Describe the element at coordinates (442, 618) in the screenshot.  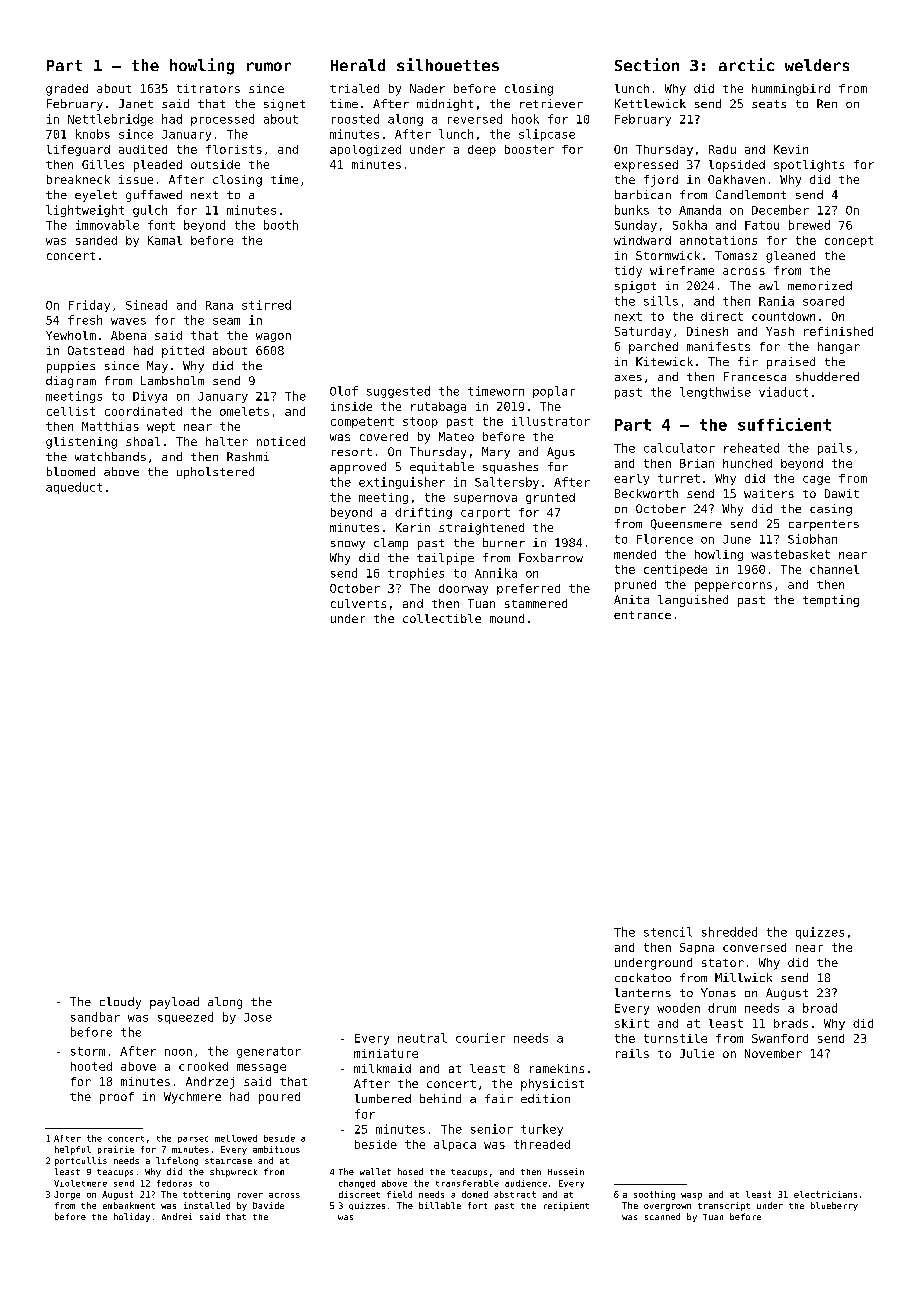
I see `collectible` at that location.
